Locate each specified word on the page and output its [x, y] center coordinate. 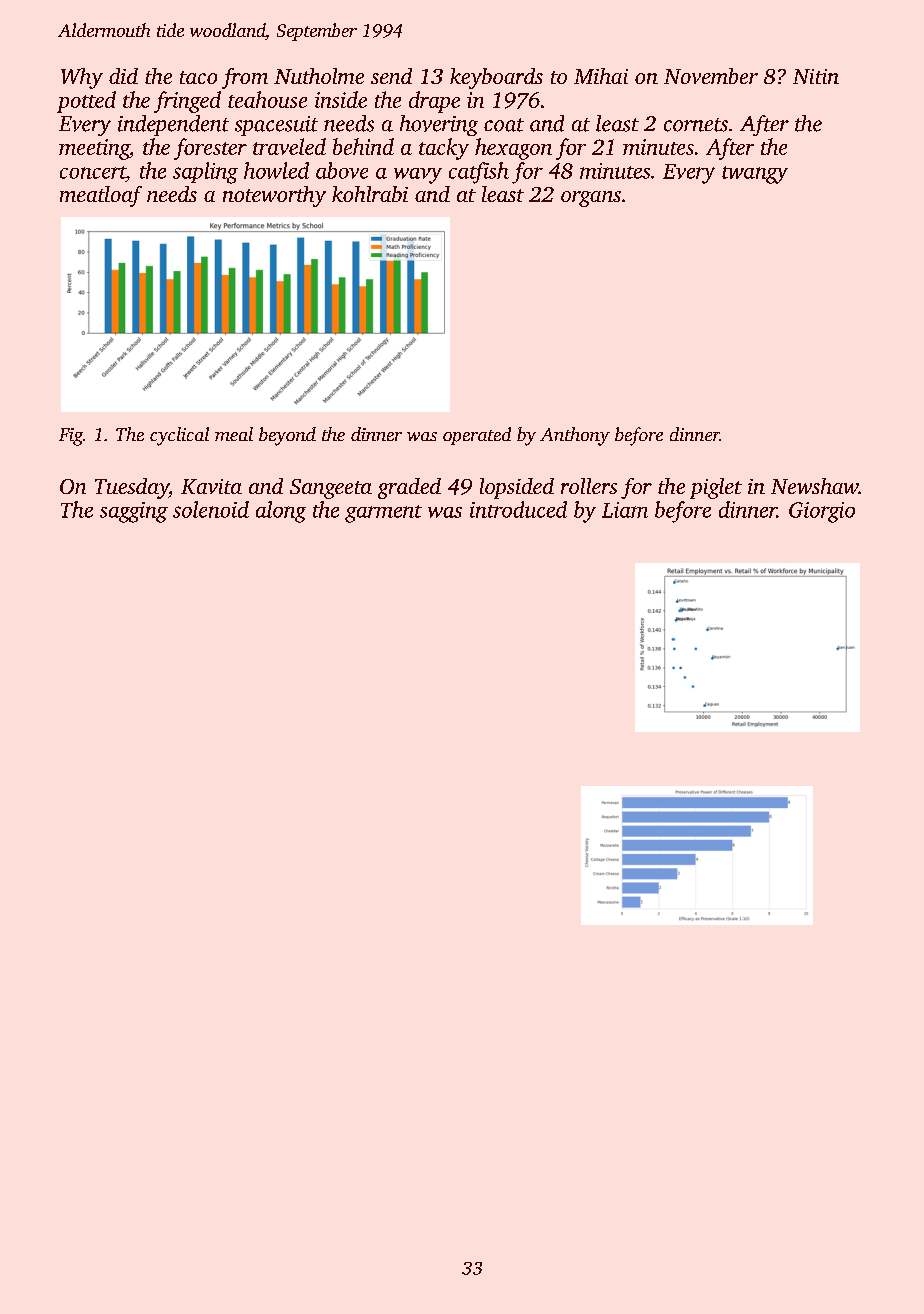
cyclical [179, 436]
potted [86, 102]
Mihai [601, 76]
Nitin [816, 76]
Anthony [575, 436]
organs [591, 199]
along [281, 512]
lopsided [517, 488]
